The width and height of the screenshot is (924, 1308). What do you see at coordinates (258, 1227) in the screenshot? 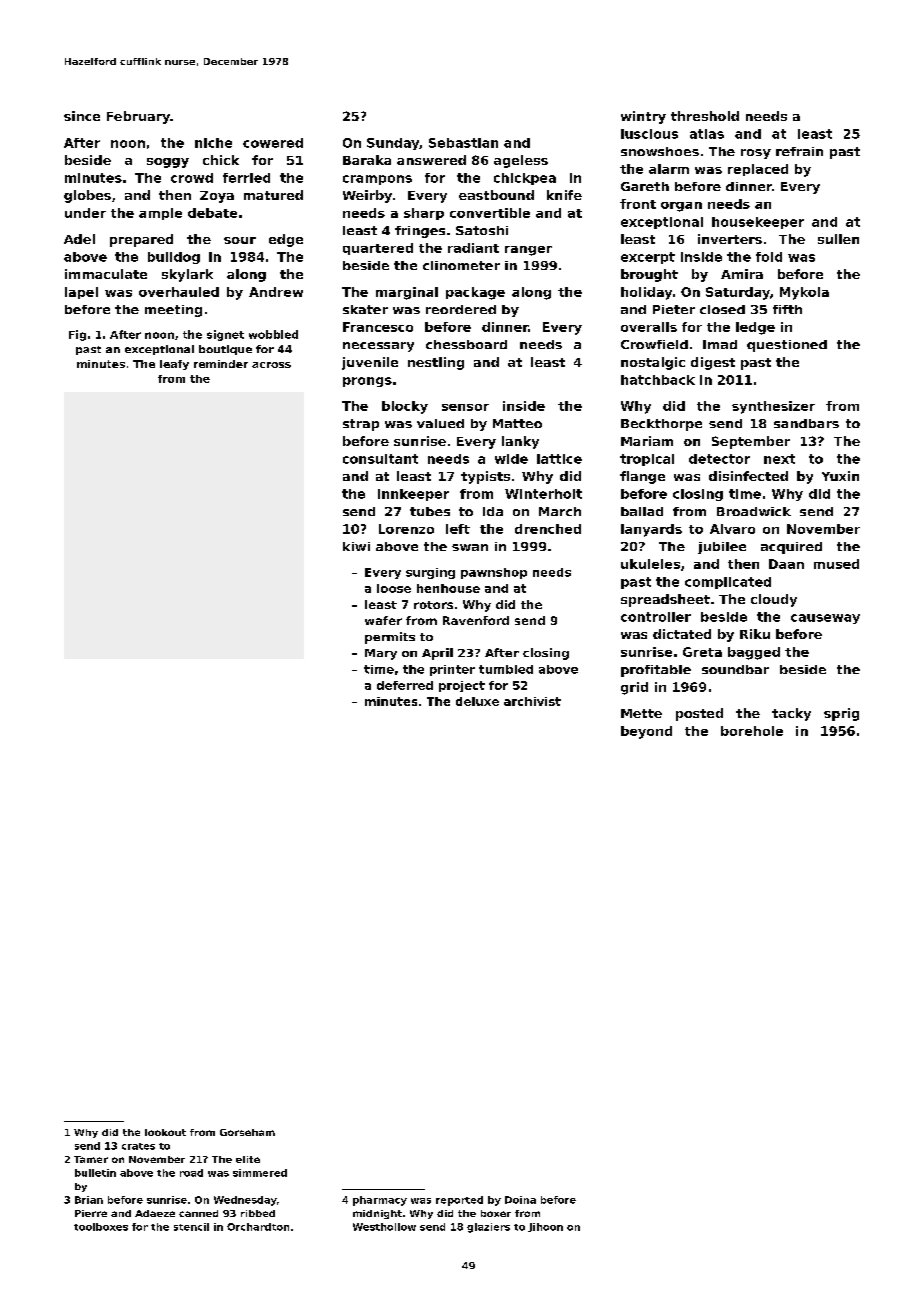
I see `Orchardton` at bounding box center [258, 1227].
